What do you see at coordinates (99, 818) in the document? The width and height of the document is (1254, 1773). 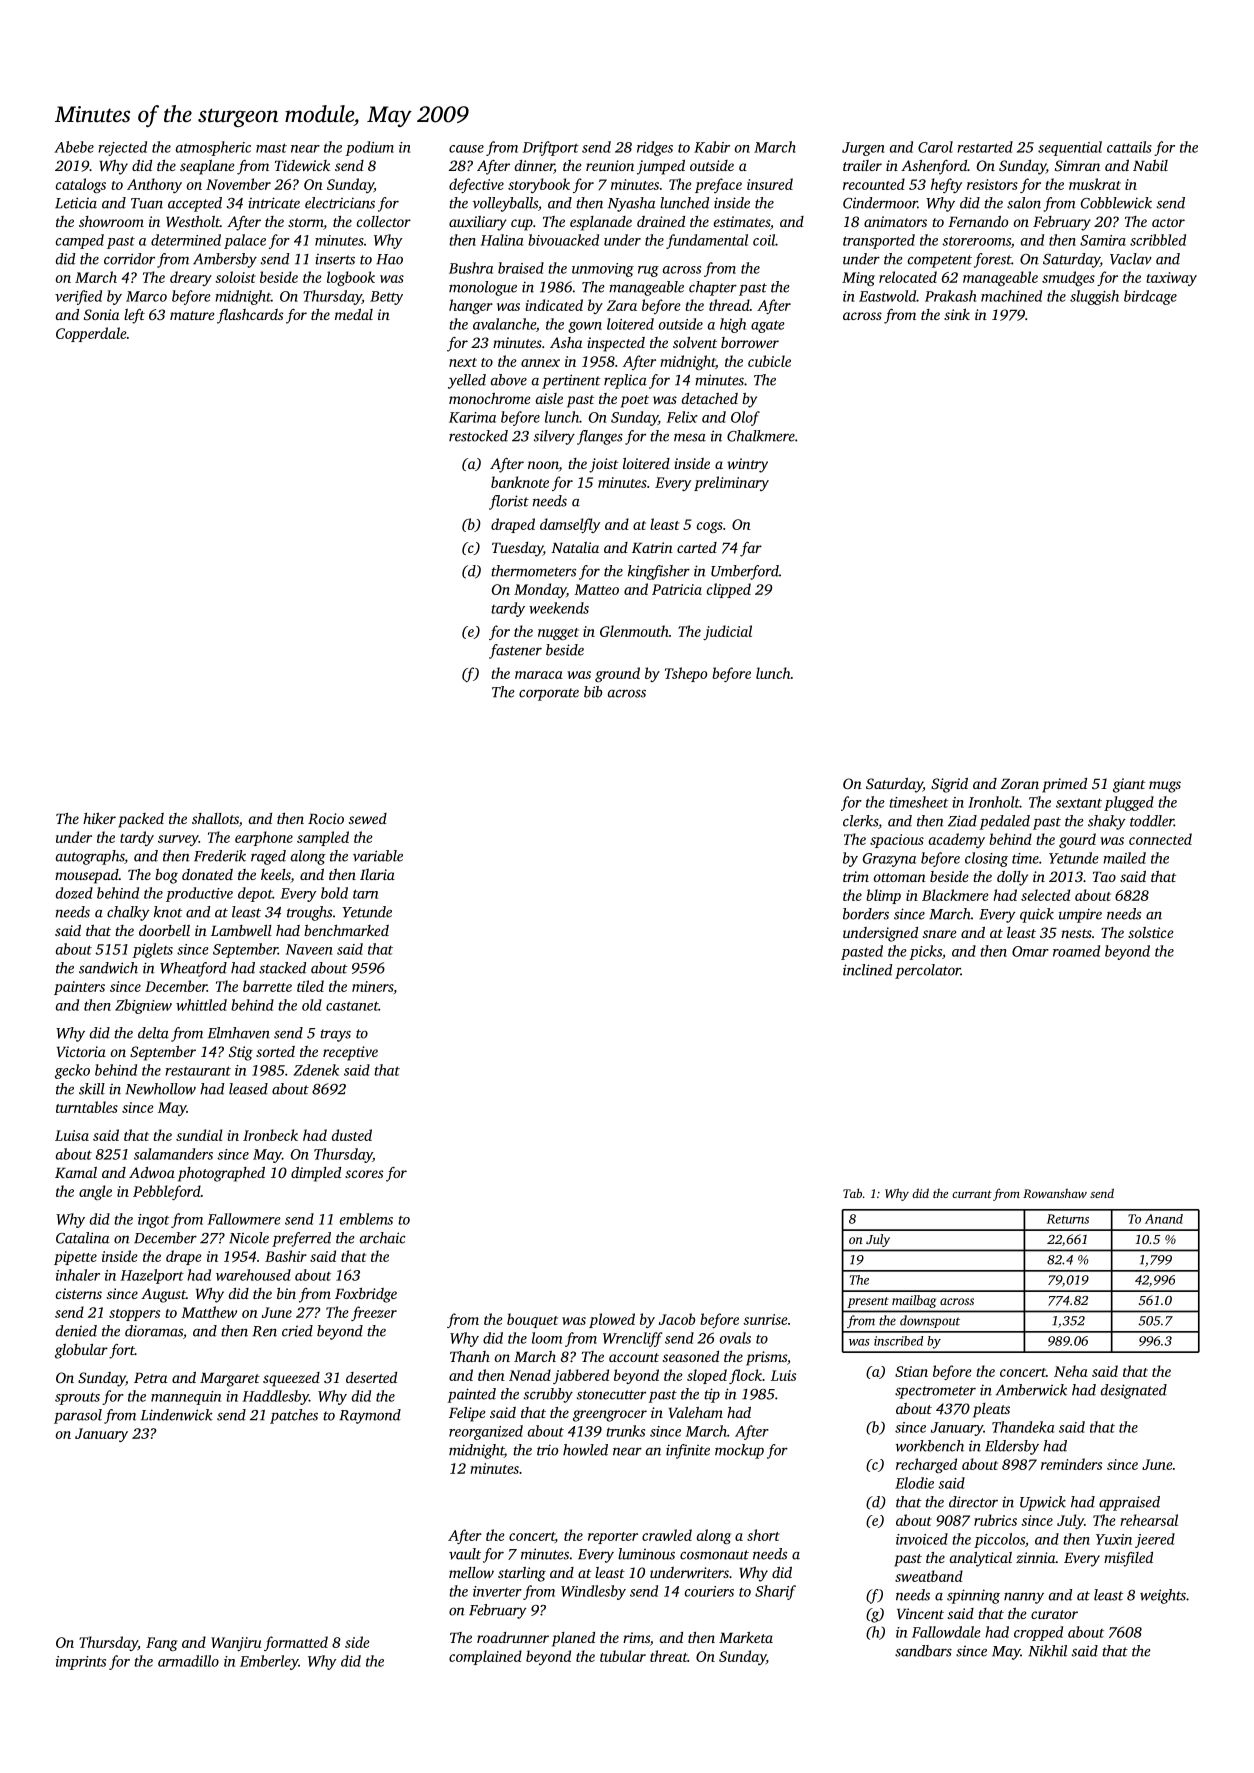 I see `hiker` at bounding box center [99, 818].
